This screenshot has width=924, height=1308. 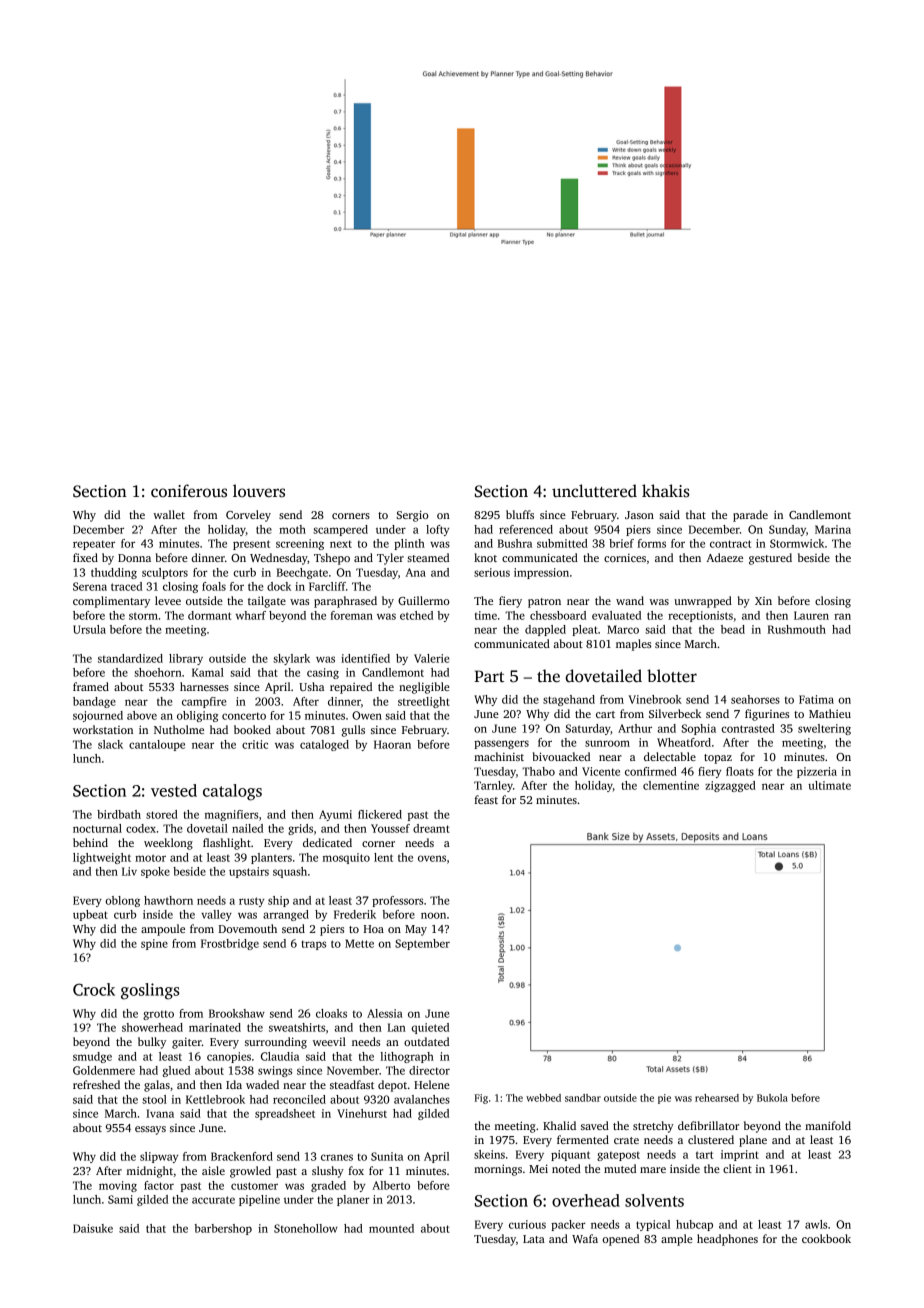 I want to click on Vinehurst, so click(x=362, y=1113).
